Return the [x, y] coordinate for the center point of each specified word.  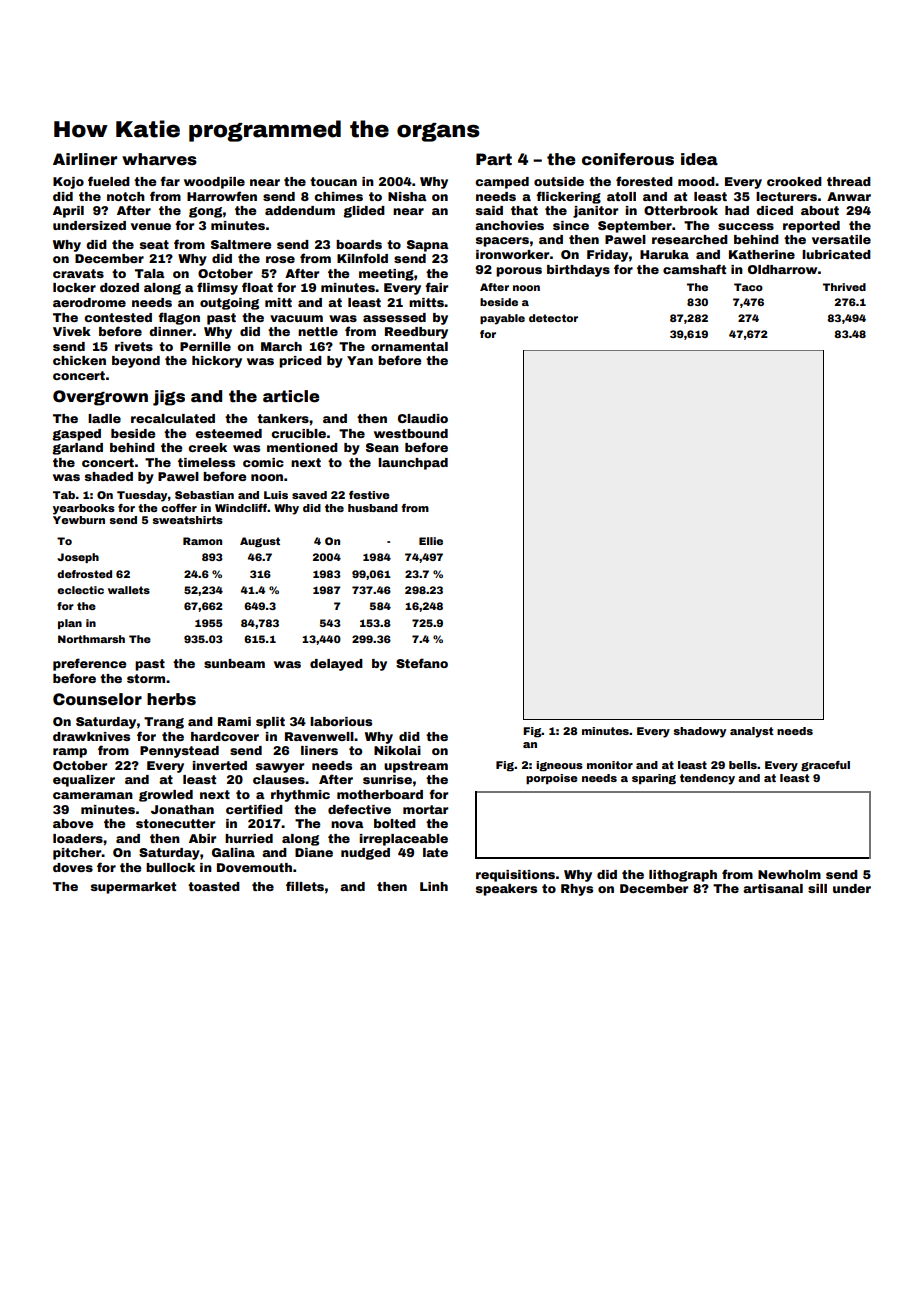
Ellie [431, 541]
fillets [305, 886]
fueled [109, 181]
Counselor [97, 699]
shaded [109, 476]
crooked [794, 181]
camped [502, 183]
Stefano [422, 663]
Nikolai [397, 750]
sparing [654, 779]
